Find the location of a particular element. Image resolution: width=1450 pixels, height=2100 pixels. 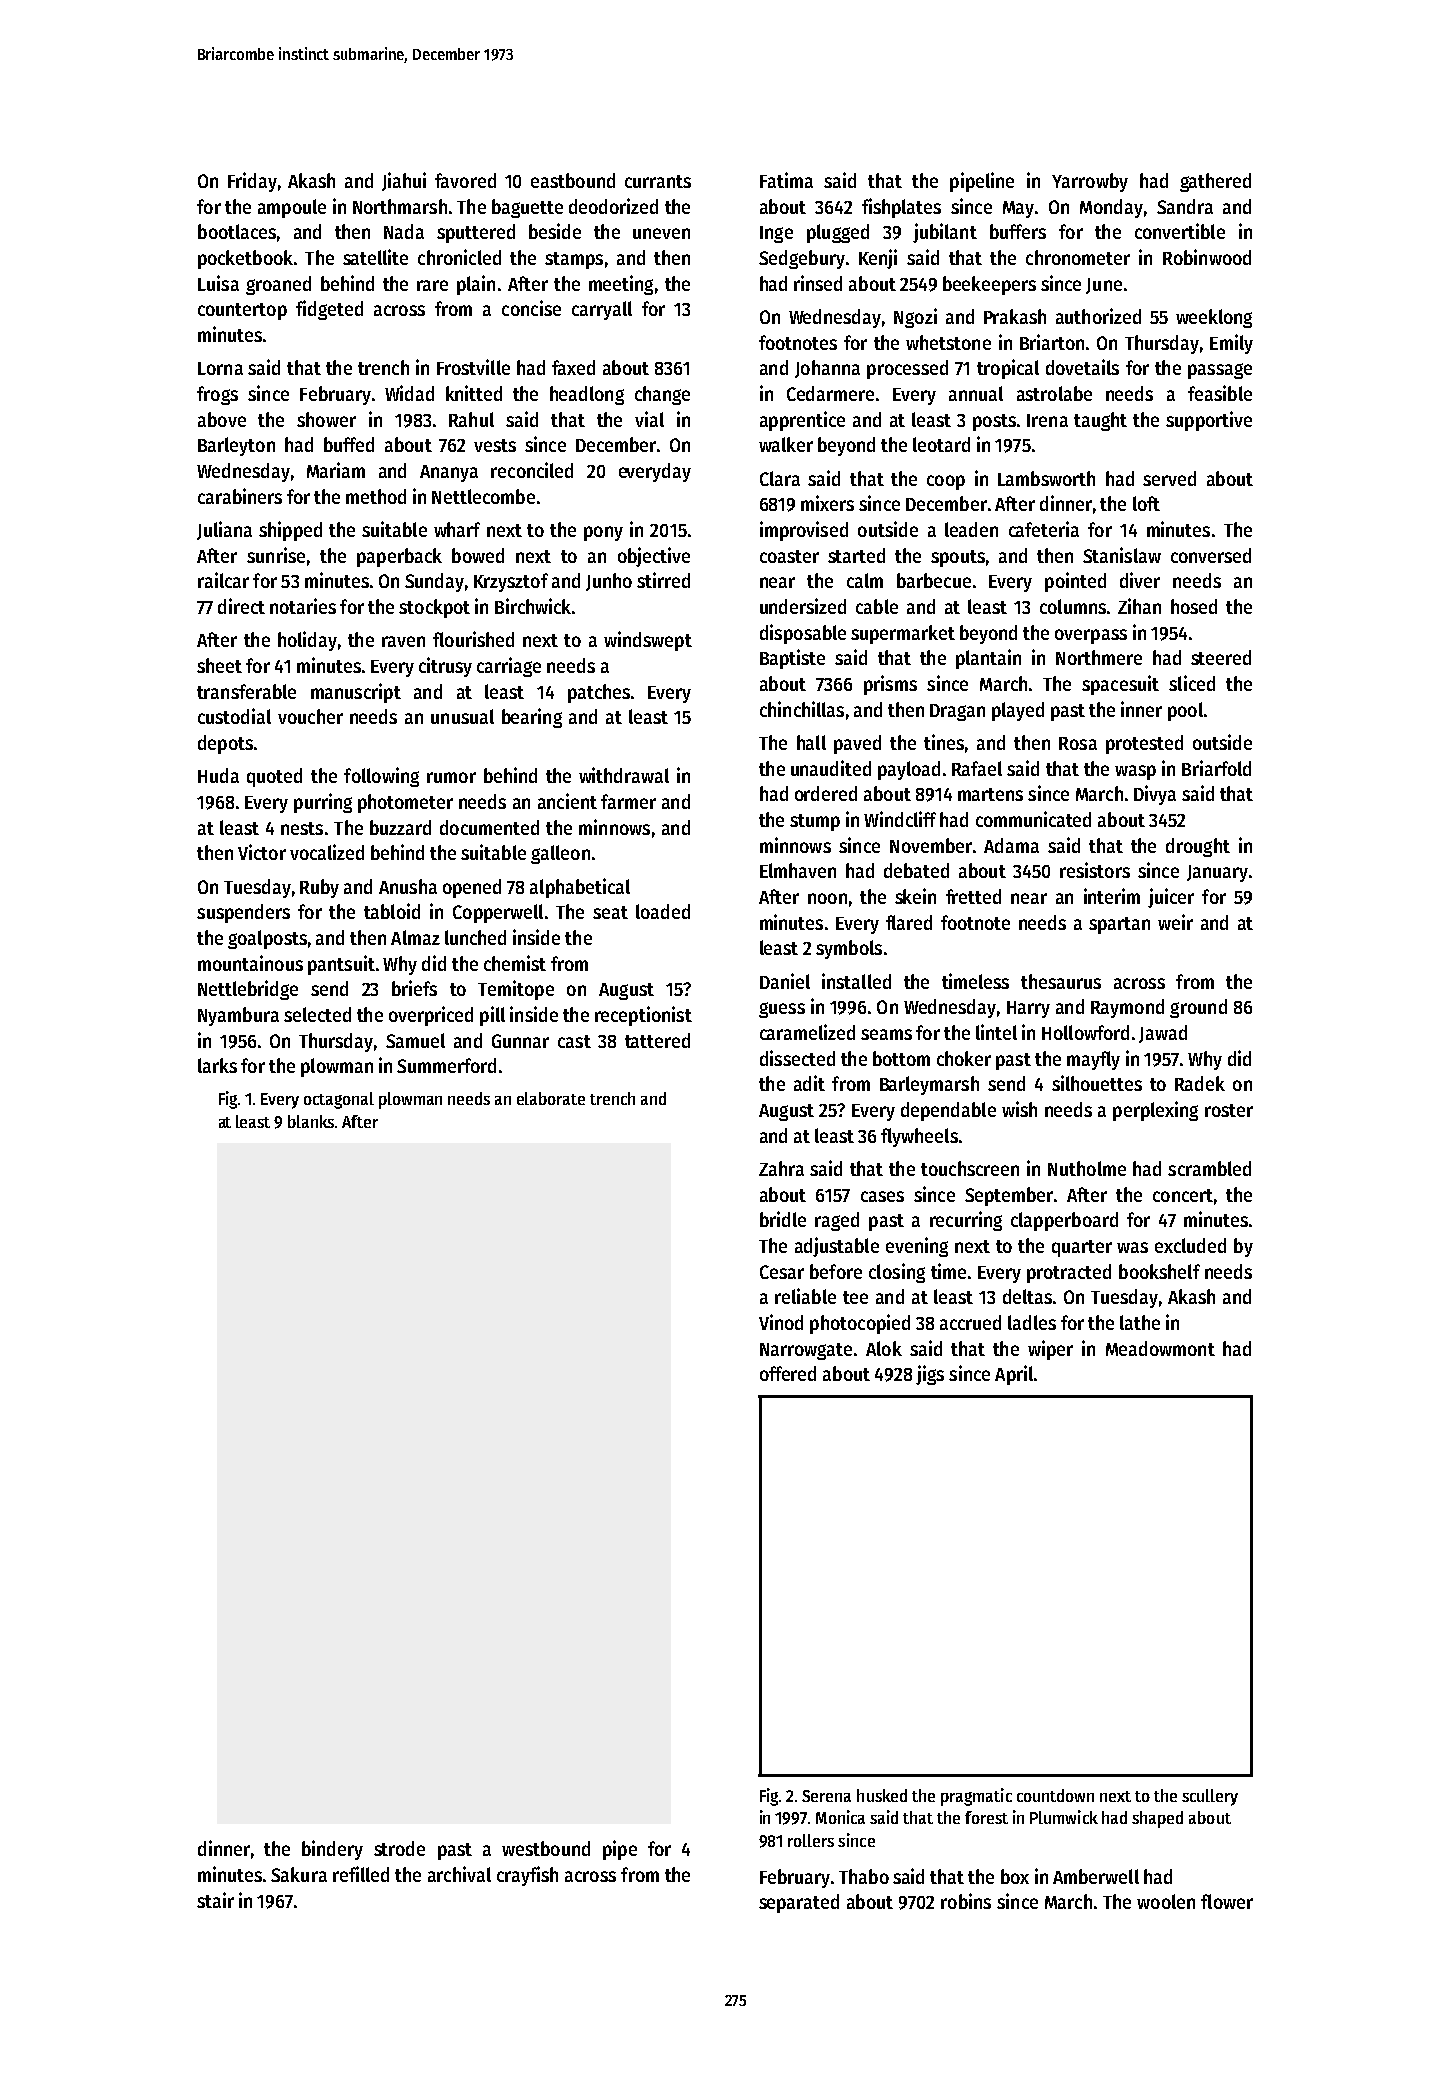

mountainous is located at coordinates (250, 963).
